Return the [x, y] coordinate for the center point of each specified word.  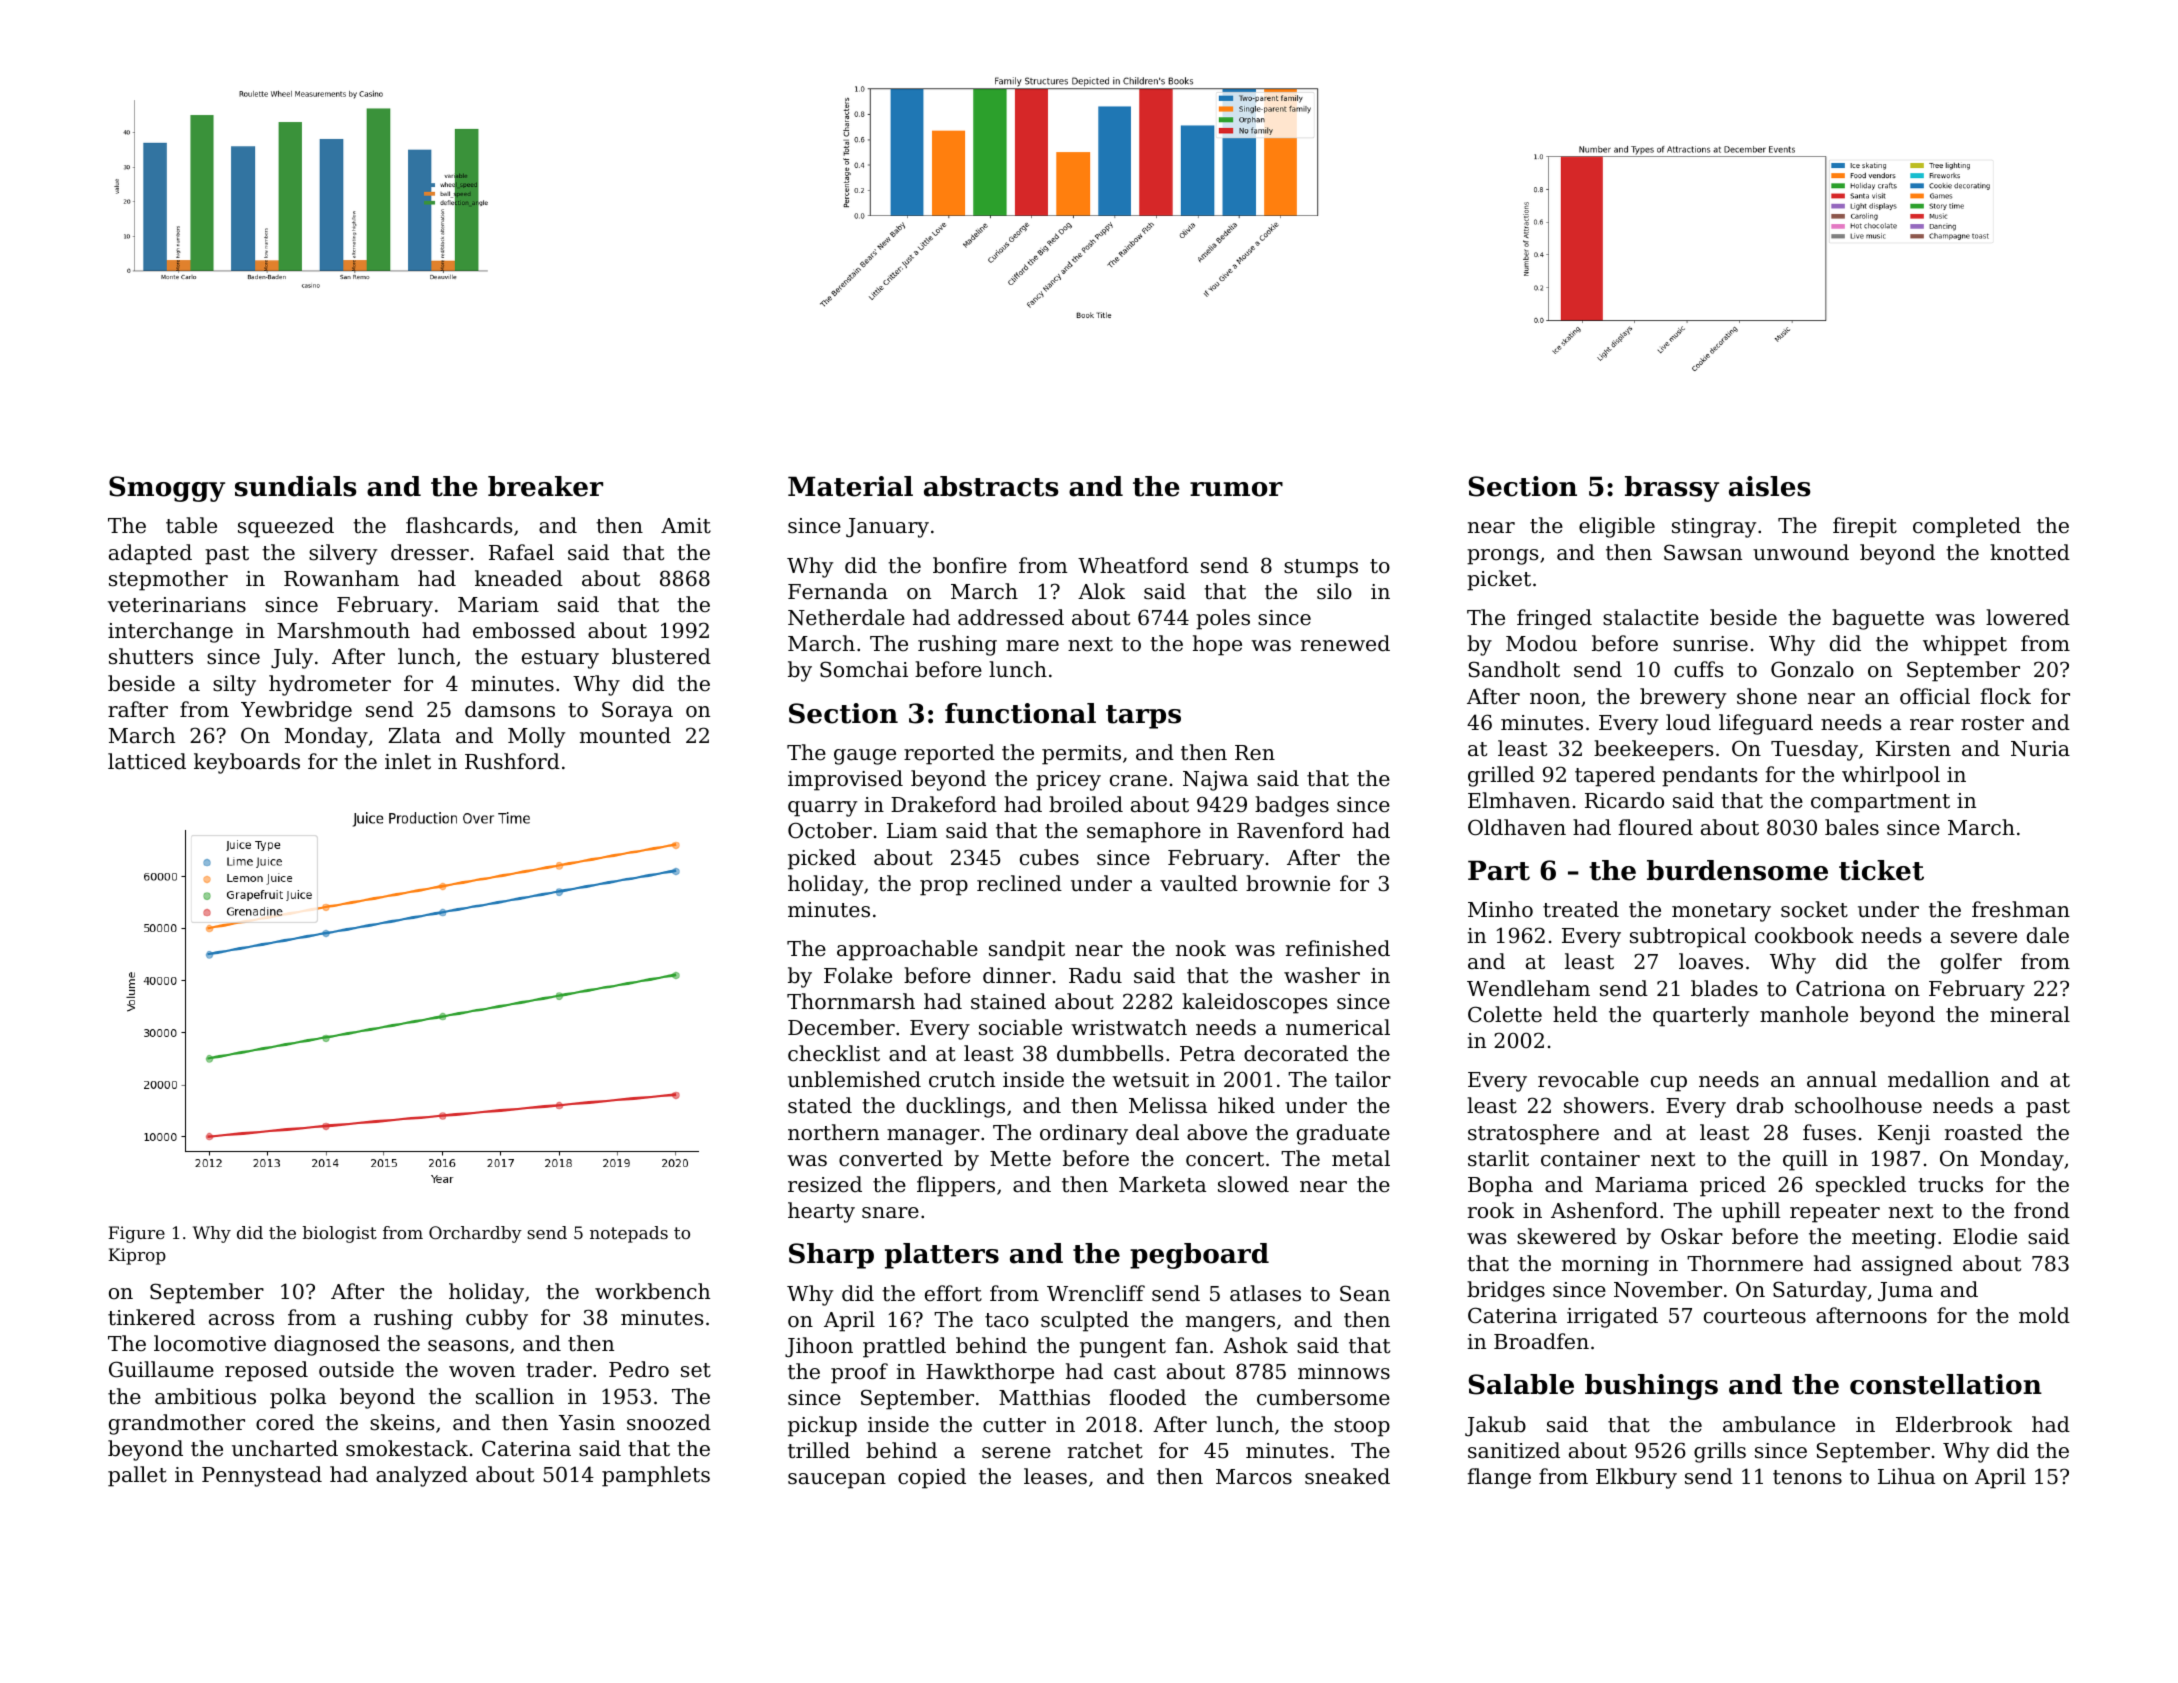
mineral [2030, 1014]
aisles [1770, 486]
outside [356, 1369]
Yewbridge [296, 711]
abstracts [991, 486]
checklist [834, 1053]
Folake [858, 975]
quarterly [1701, 1016]
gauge [865, 757]
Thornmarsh [851, 1001]
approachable [907, 950]
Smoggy [167, 489]
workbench [652, 1291]
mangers [1230, 1324]
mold [2044, 1315]
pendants [1709, 776]
